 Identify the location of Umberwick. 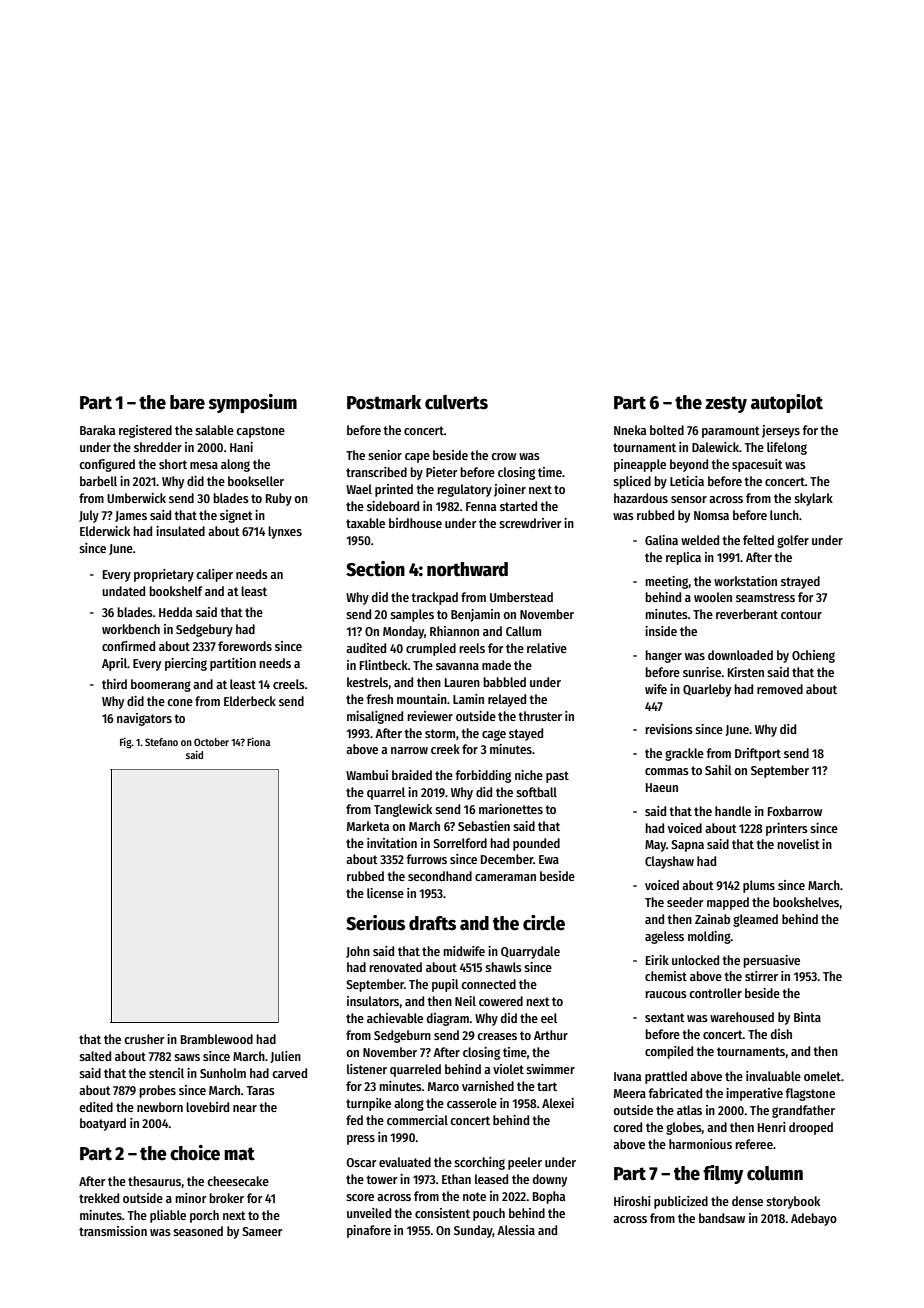
(136, 498).
